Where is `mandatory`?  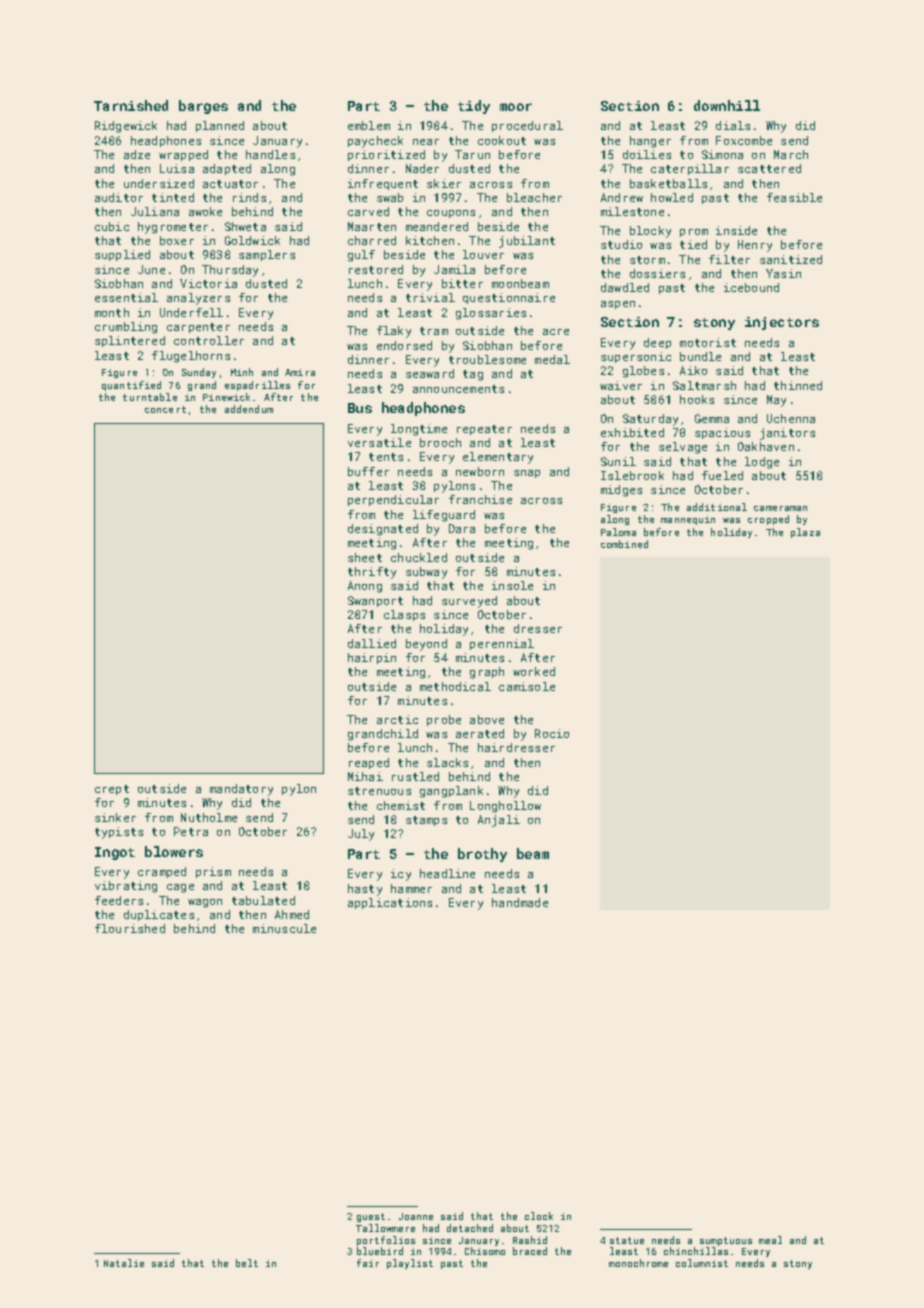 mandatory is located at coordinates (241, 790).
